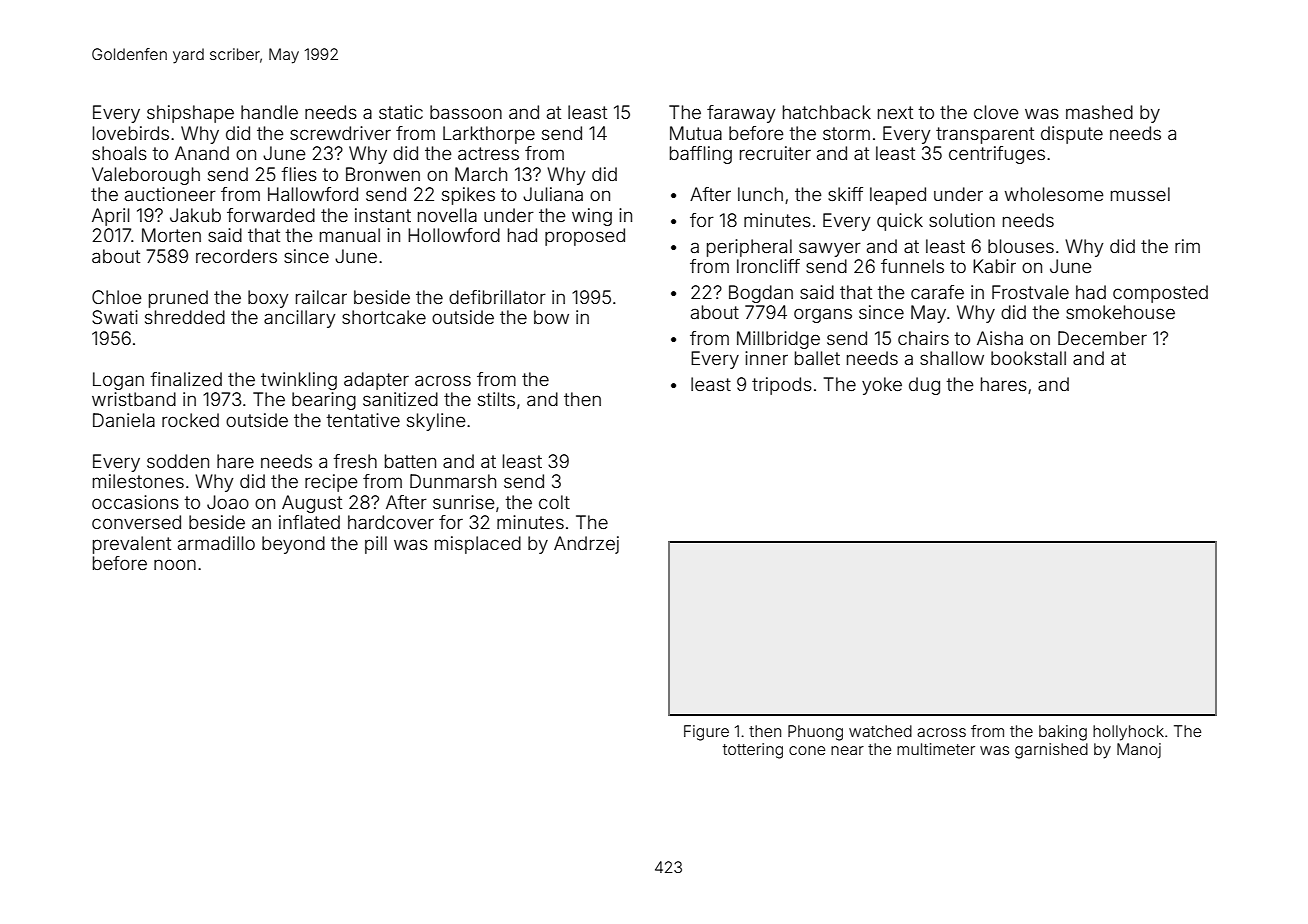 The image size is (1308, 924). Describe the element at coordinates (1128, 733) in the image. I see `hollyhock` at that location.
